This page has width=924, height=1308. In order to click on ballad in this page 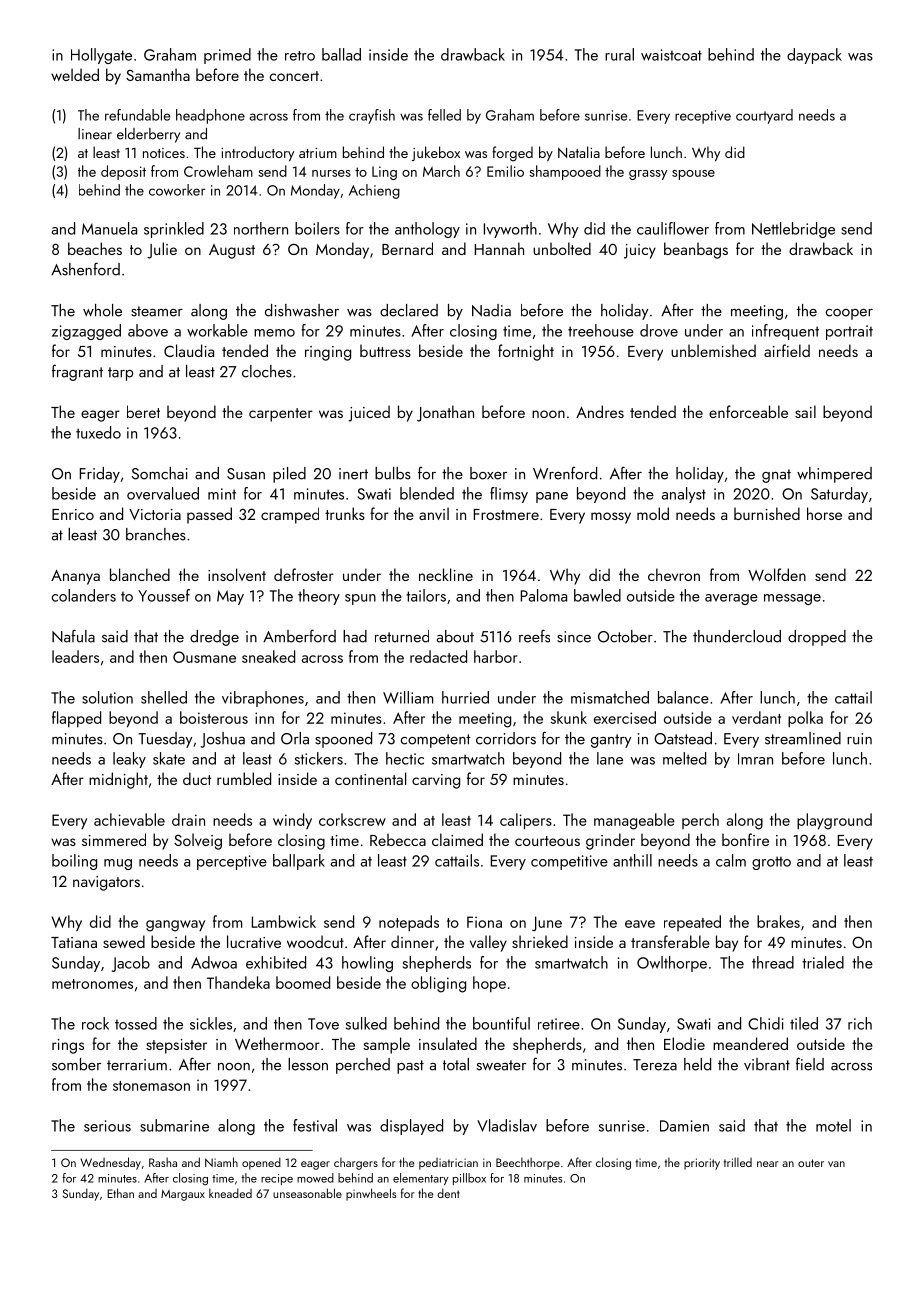, I will do `click(341, 54)`.
